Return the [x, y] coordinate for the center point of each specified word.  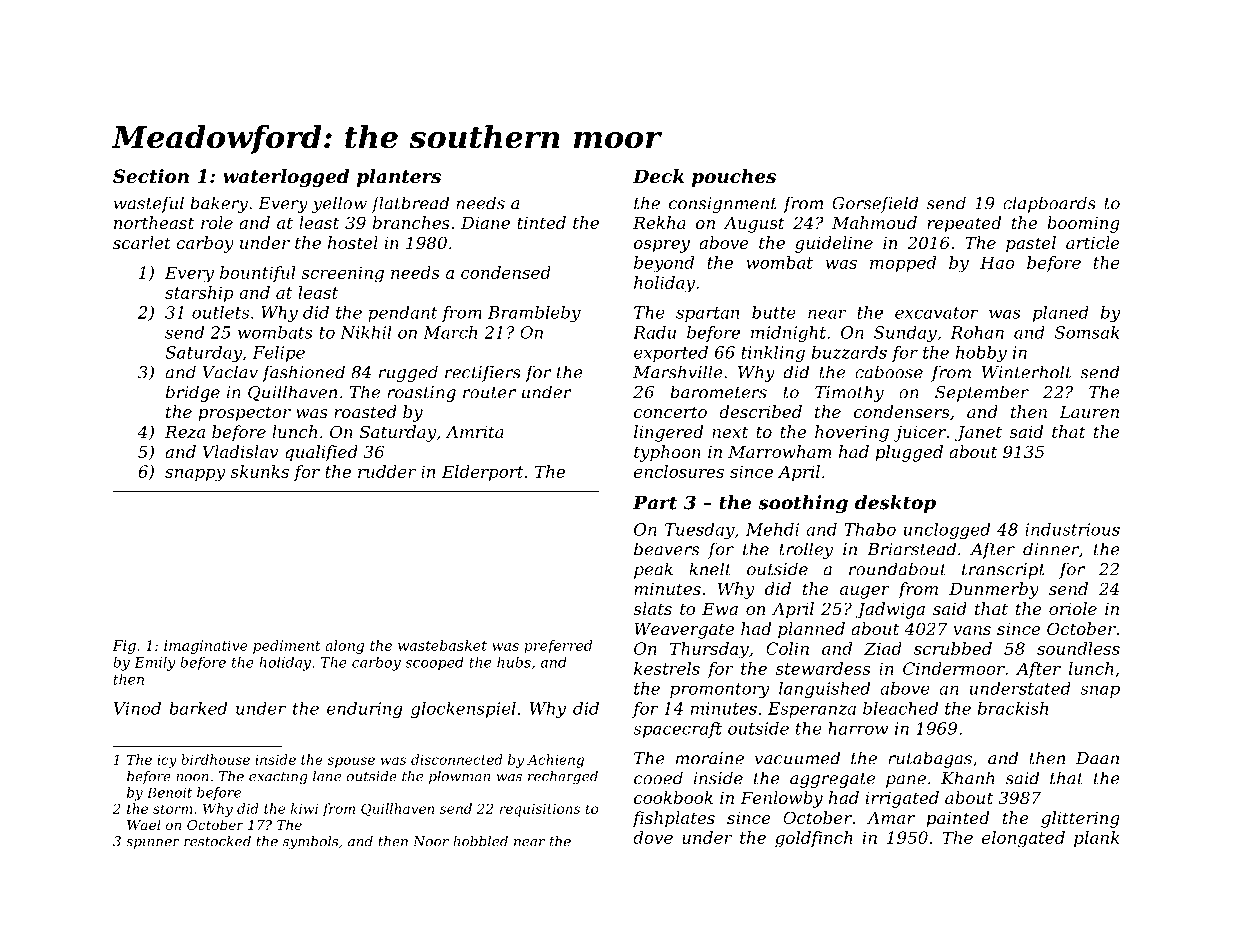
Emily [155, 664]
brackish [1013, 708]
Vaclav [230, 372]
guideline [834, 244]
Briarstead [911, 549]
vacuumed [797, 758]
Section [151, 176]
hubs [514, 662]
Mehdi [772, 529]
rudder [387, 471]
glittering [1080, 819]
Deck [658, 176]
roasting [421, 394]
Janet [978, 434]
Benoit [169, 792]
